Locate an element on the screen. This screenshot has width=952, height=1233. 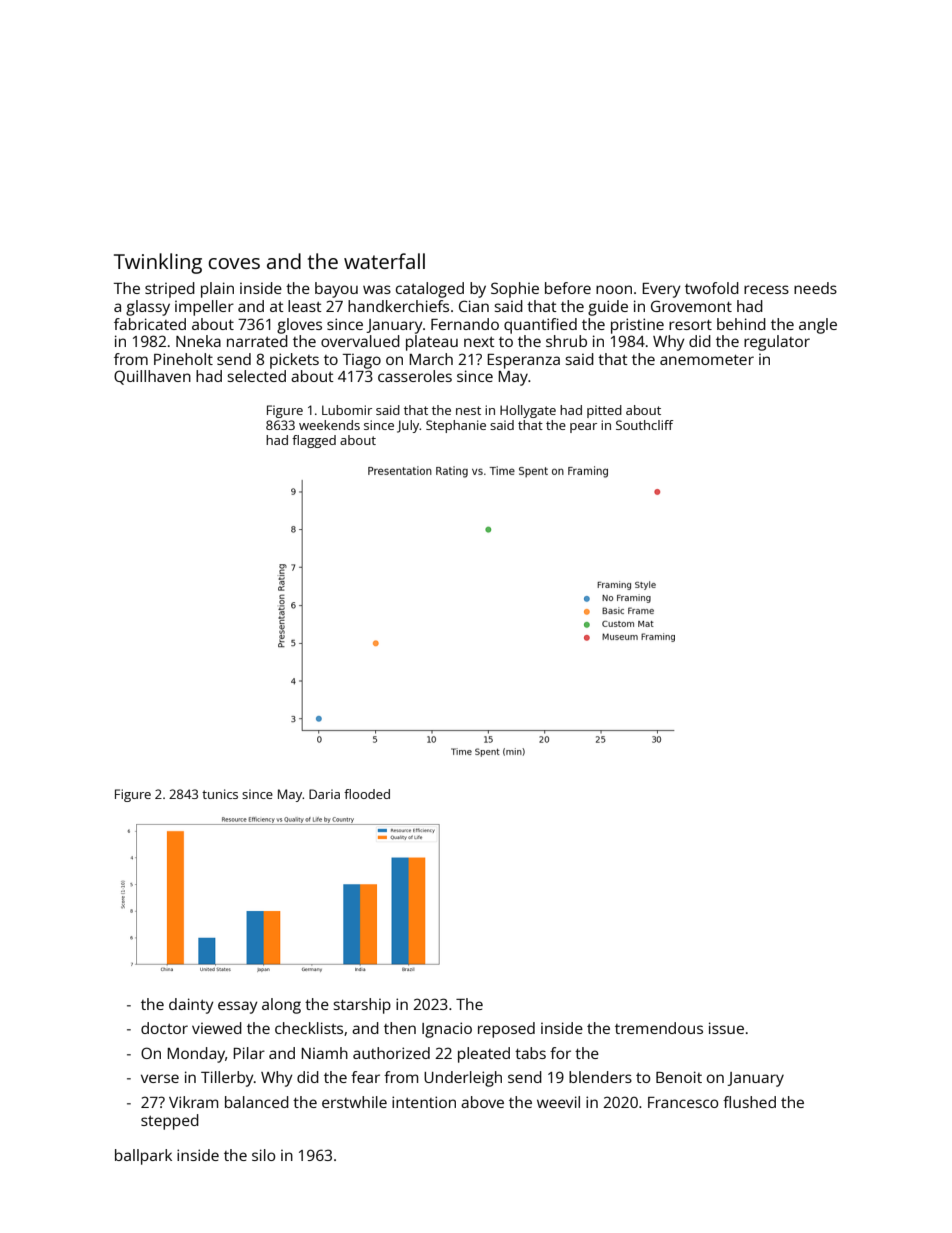
Benoit is located at coordinates (679, 1077).
